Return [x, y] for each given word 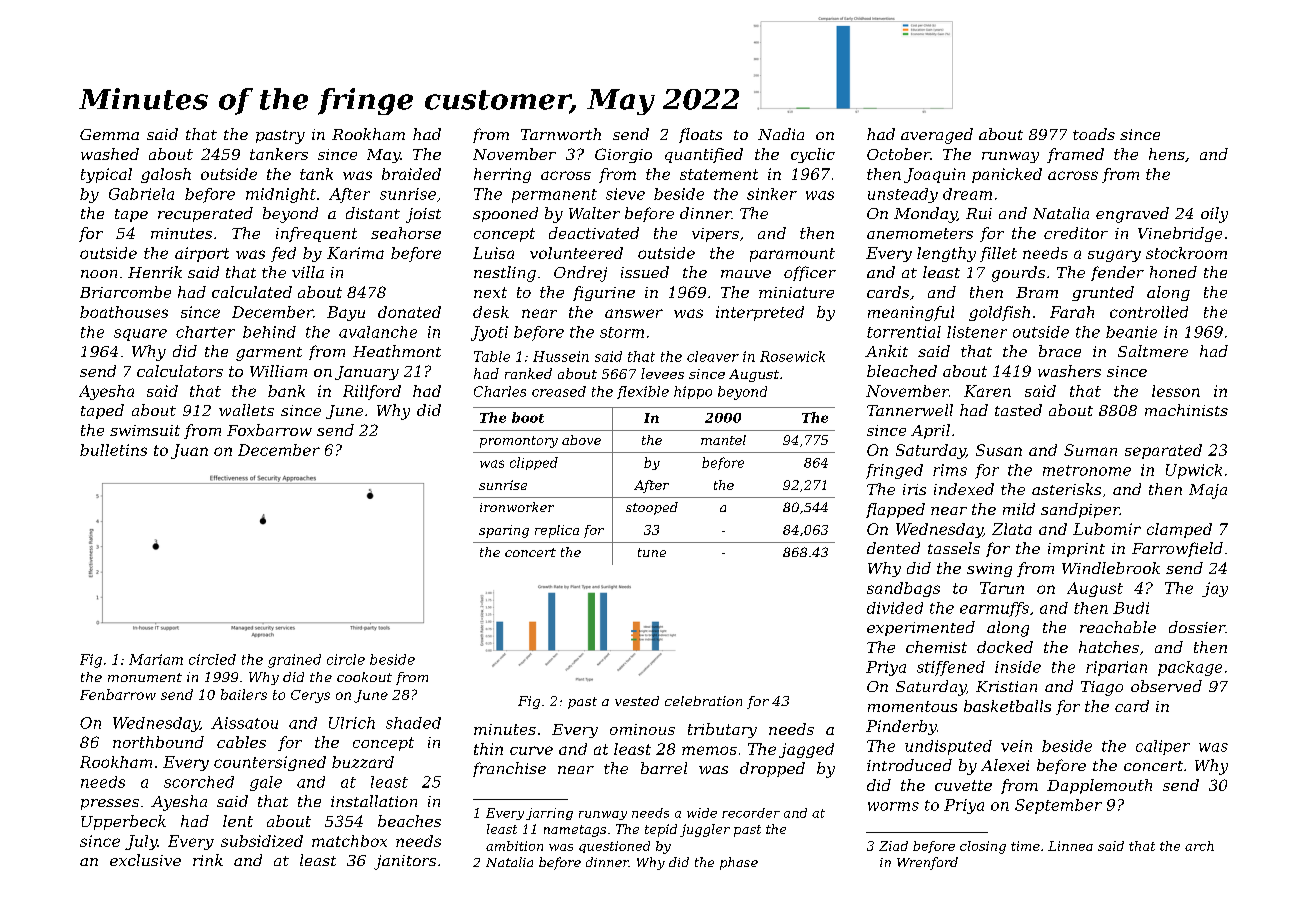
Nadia [781, 134]
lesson [1176, 391]
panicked [1007, 175]
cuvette [963, 785]
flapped [895, 510]
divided [895, 608]
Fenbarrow [118, 694]
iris [914, 489]
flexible [643, 392]
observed [1166, 686]
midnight [281, 195]
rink [208, 860]
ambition [514, 846]
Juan [189, 451]
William [278, 371]
